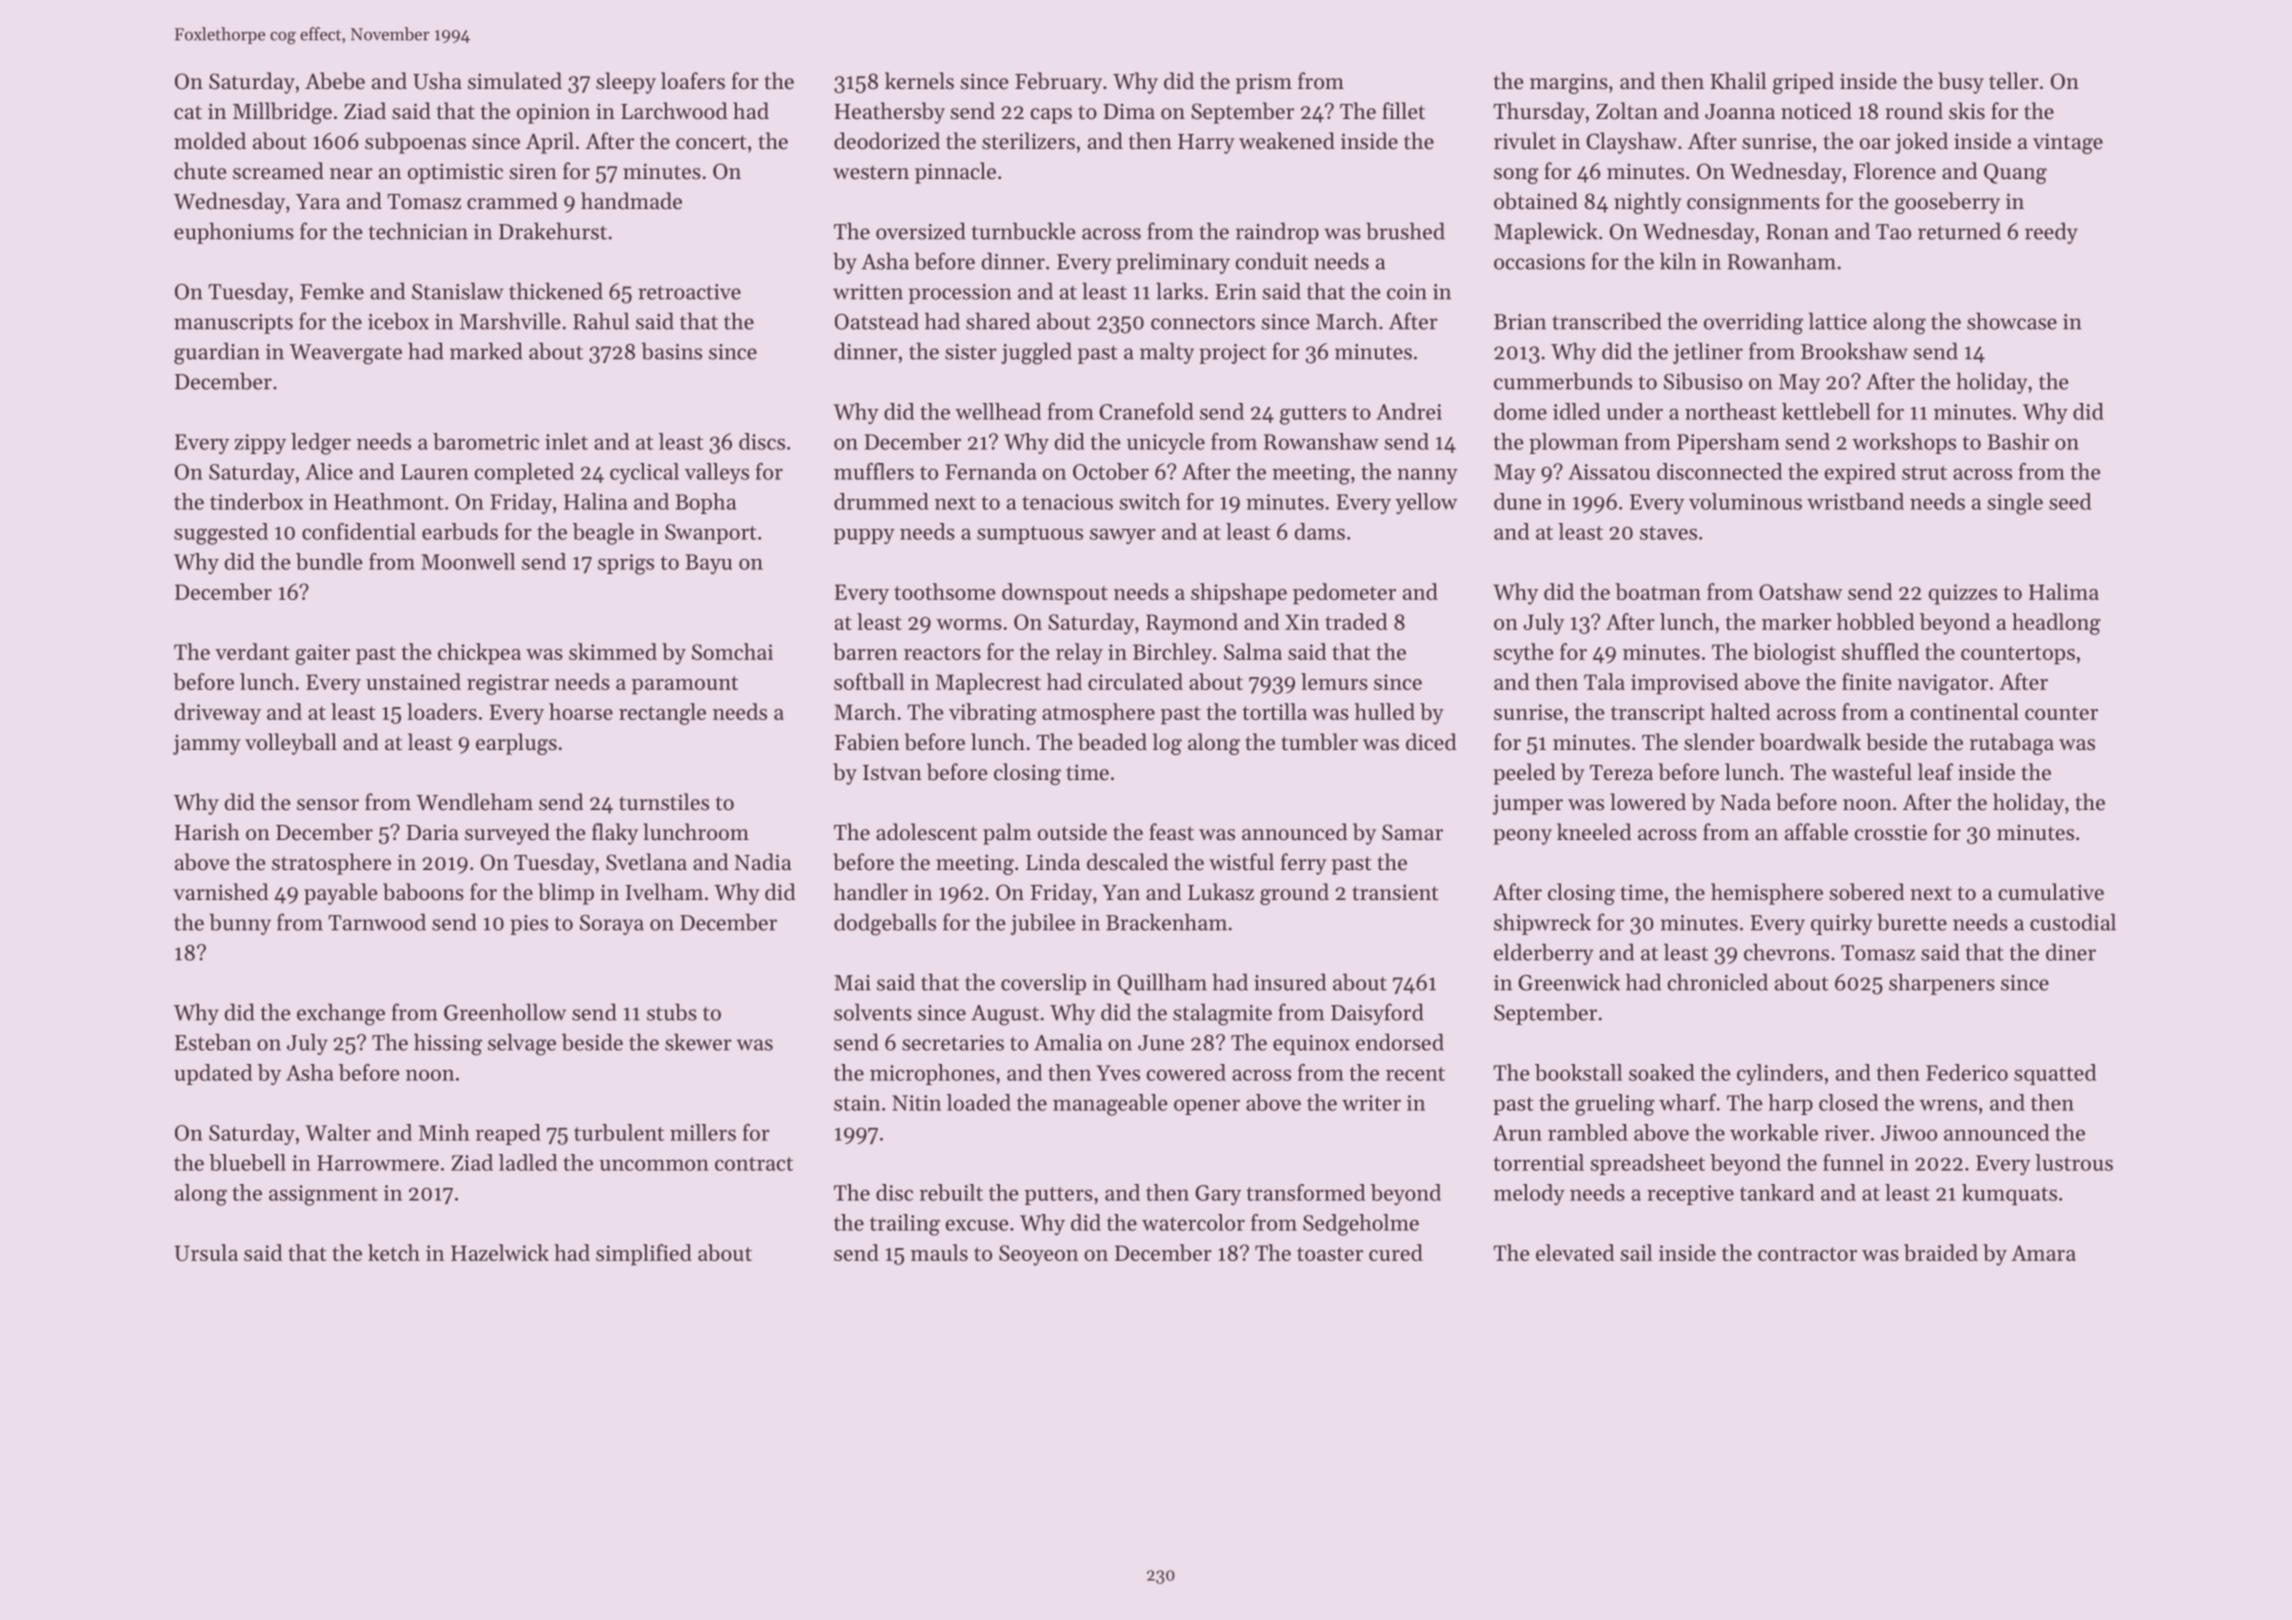  I want to click on Seoyeon, so click(1038, 1255).
